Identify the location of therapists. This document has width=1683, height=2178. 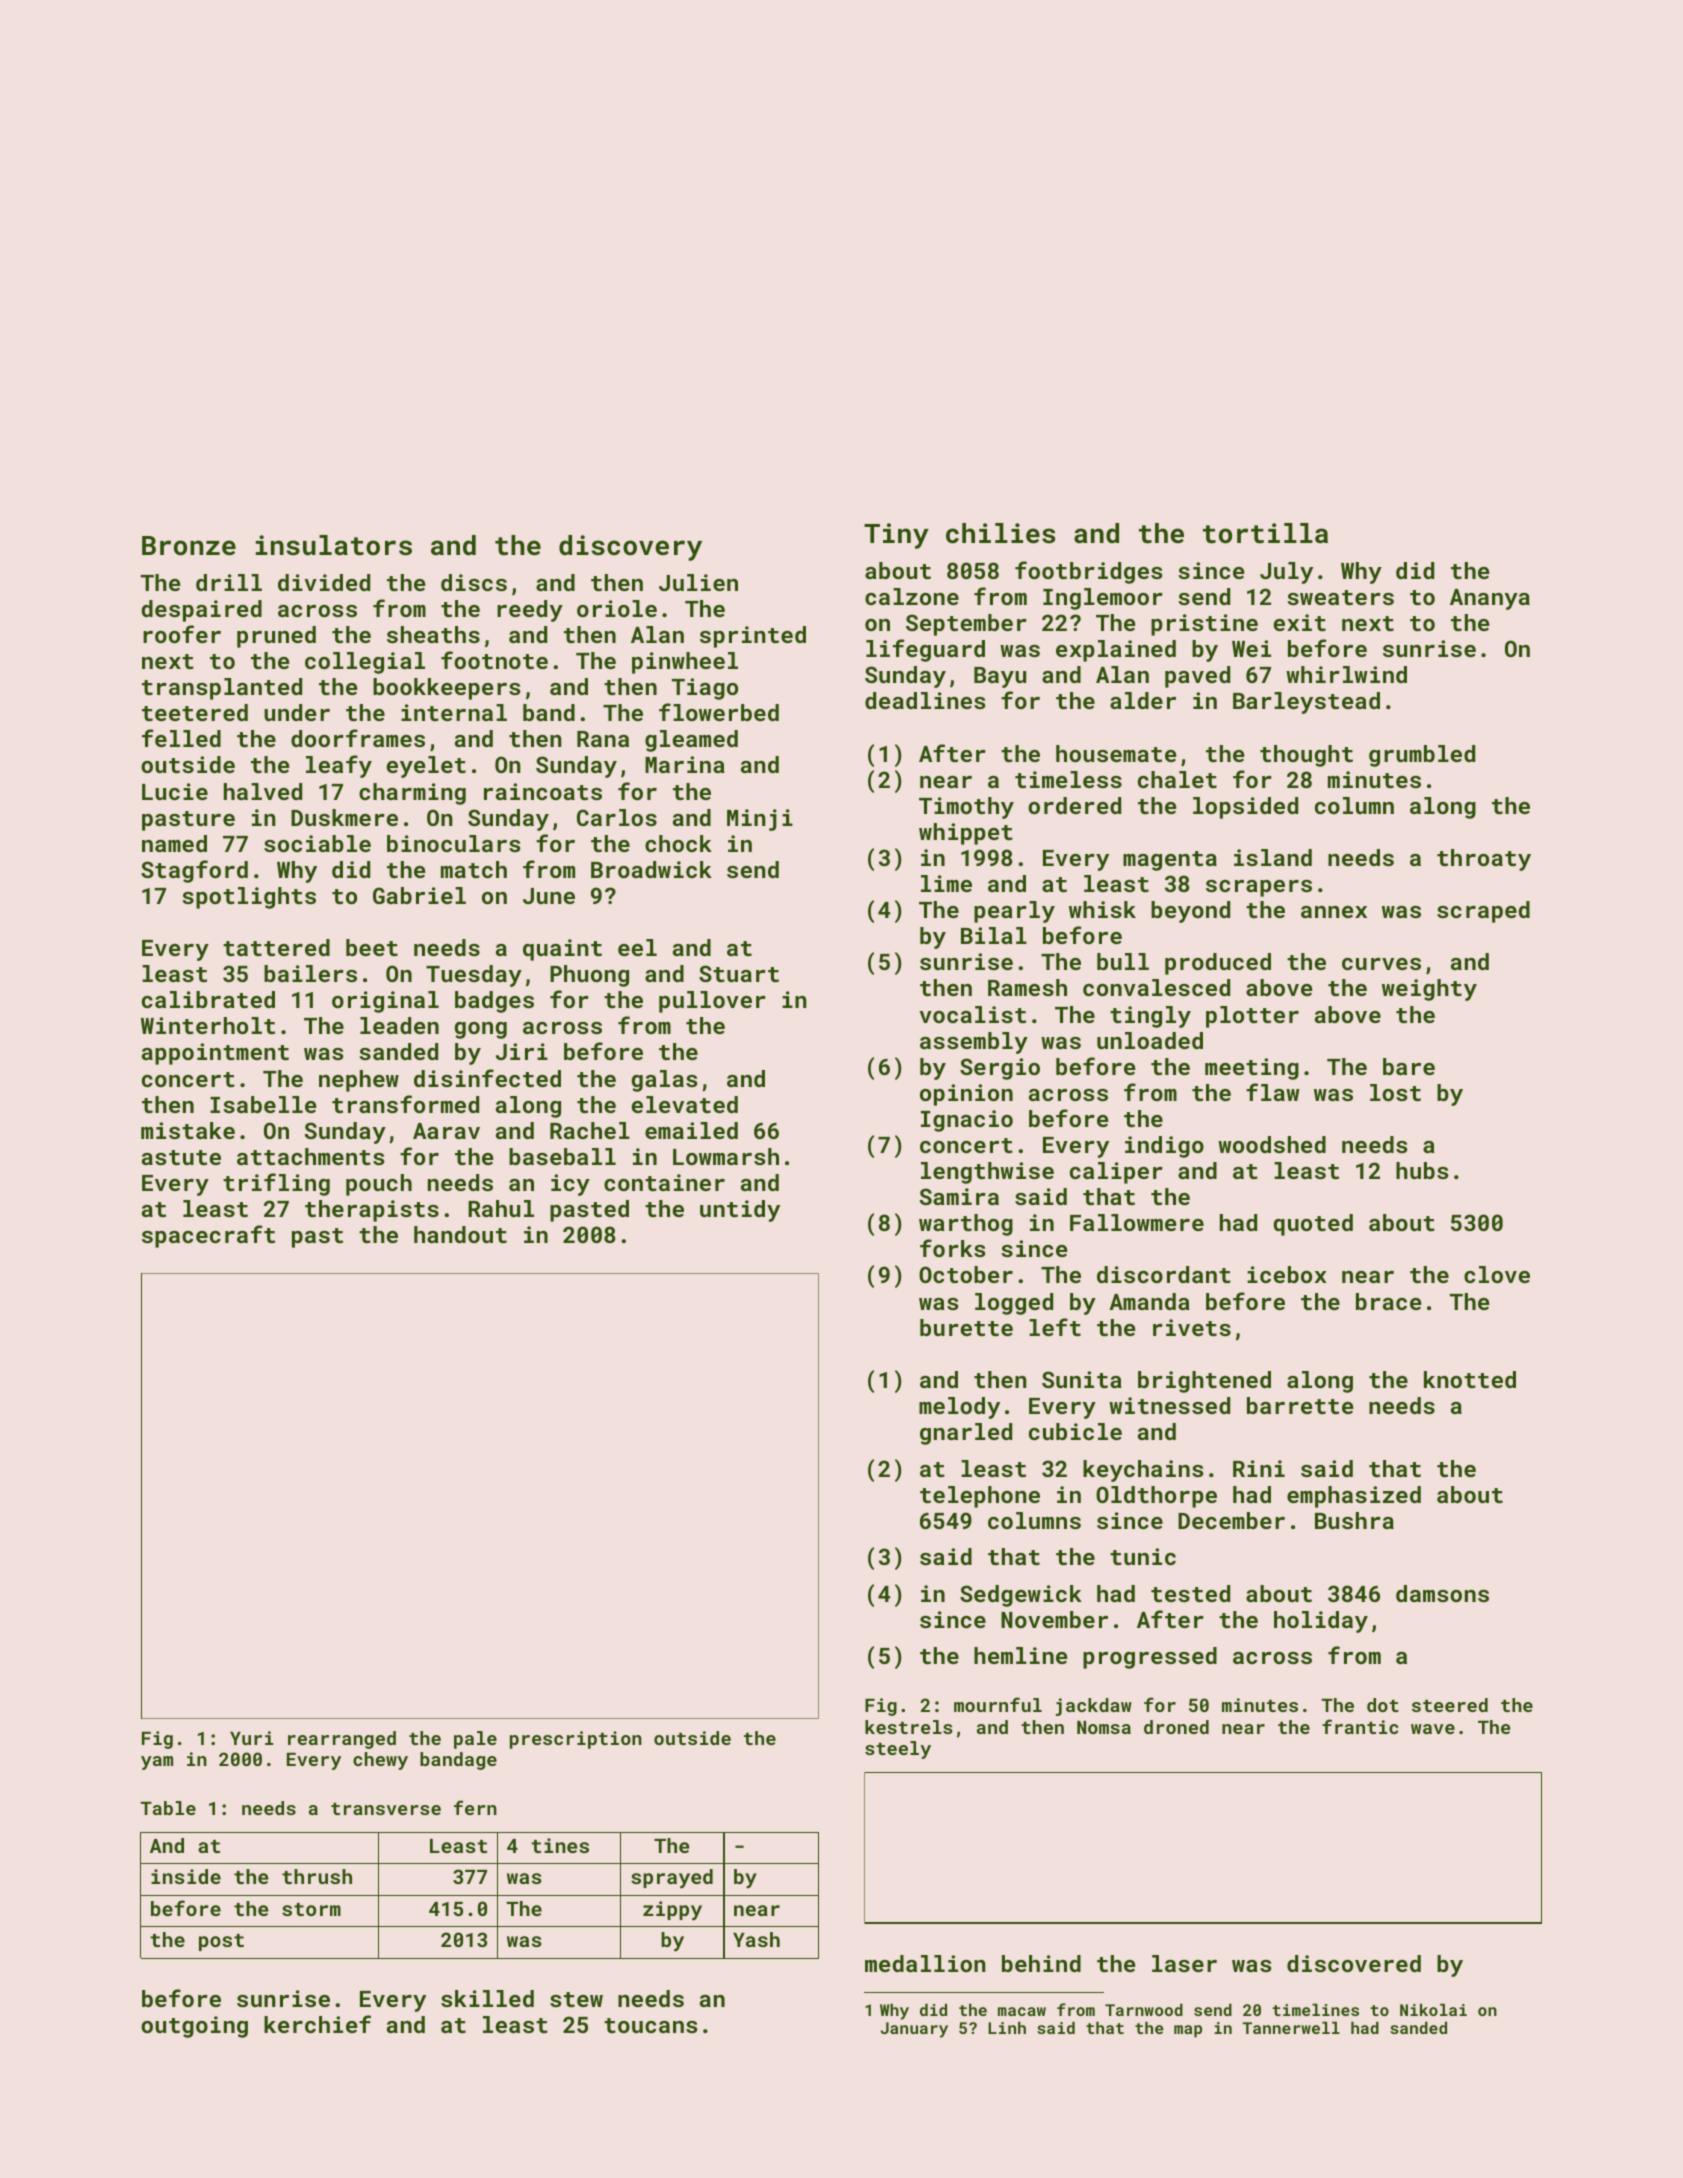
(372, 1211).
